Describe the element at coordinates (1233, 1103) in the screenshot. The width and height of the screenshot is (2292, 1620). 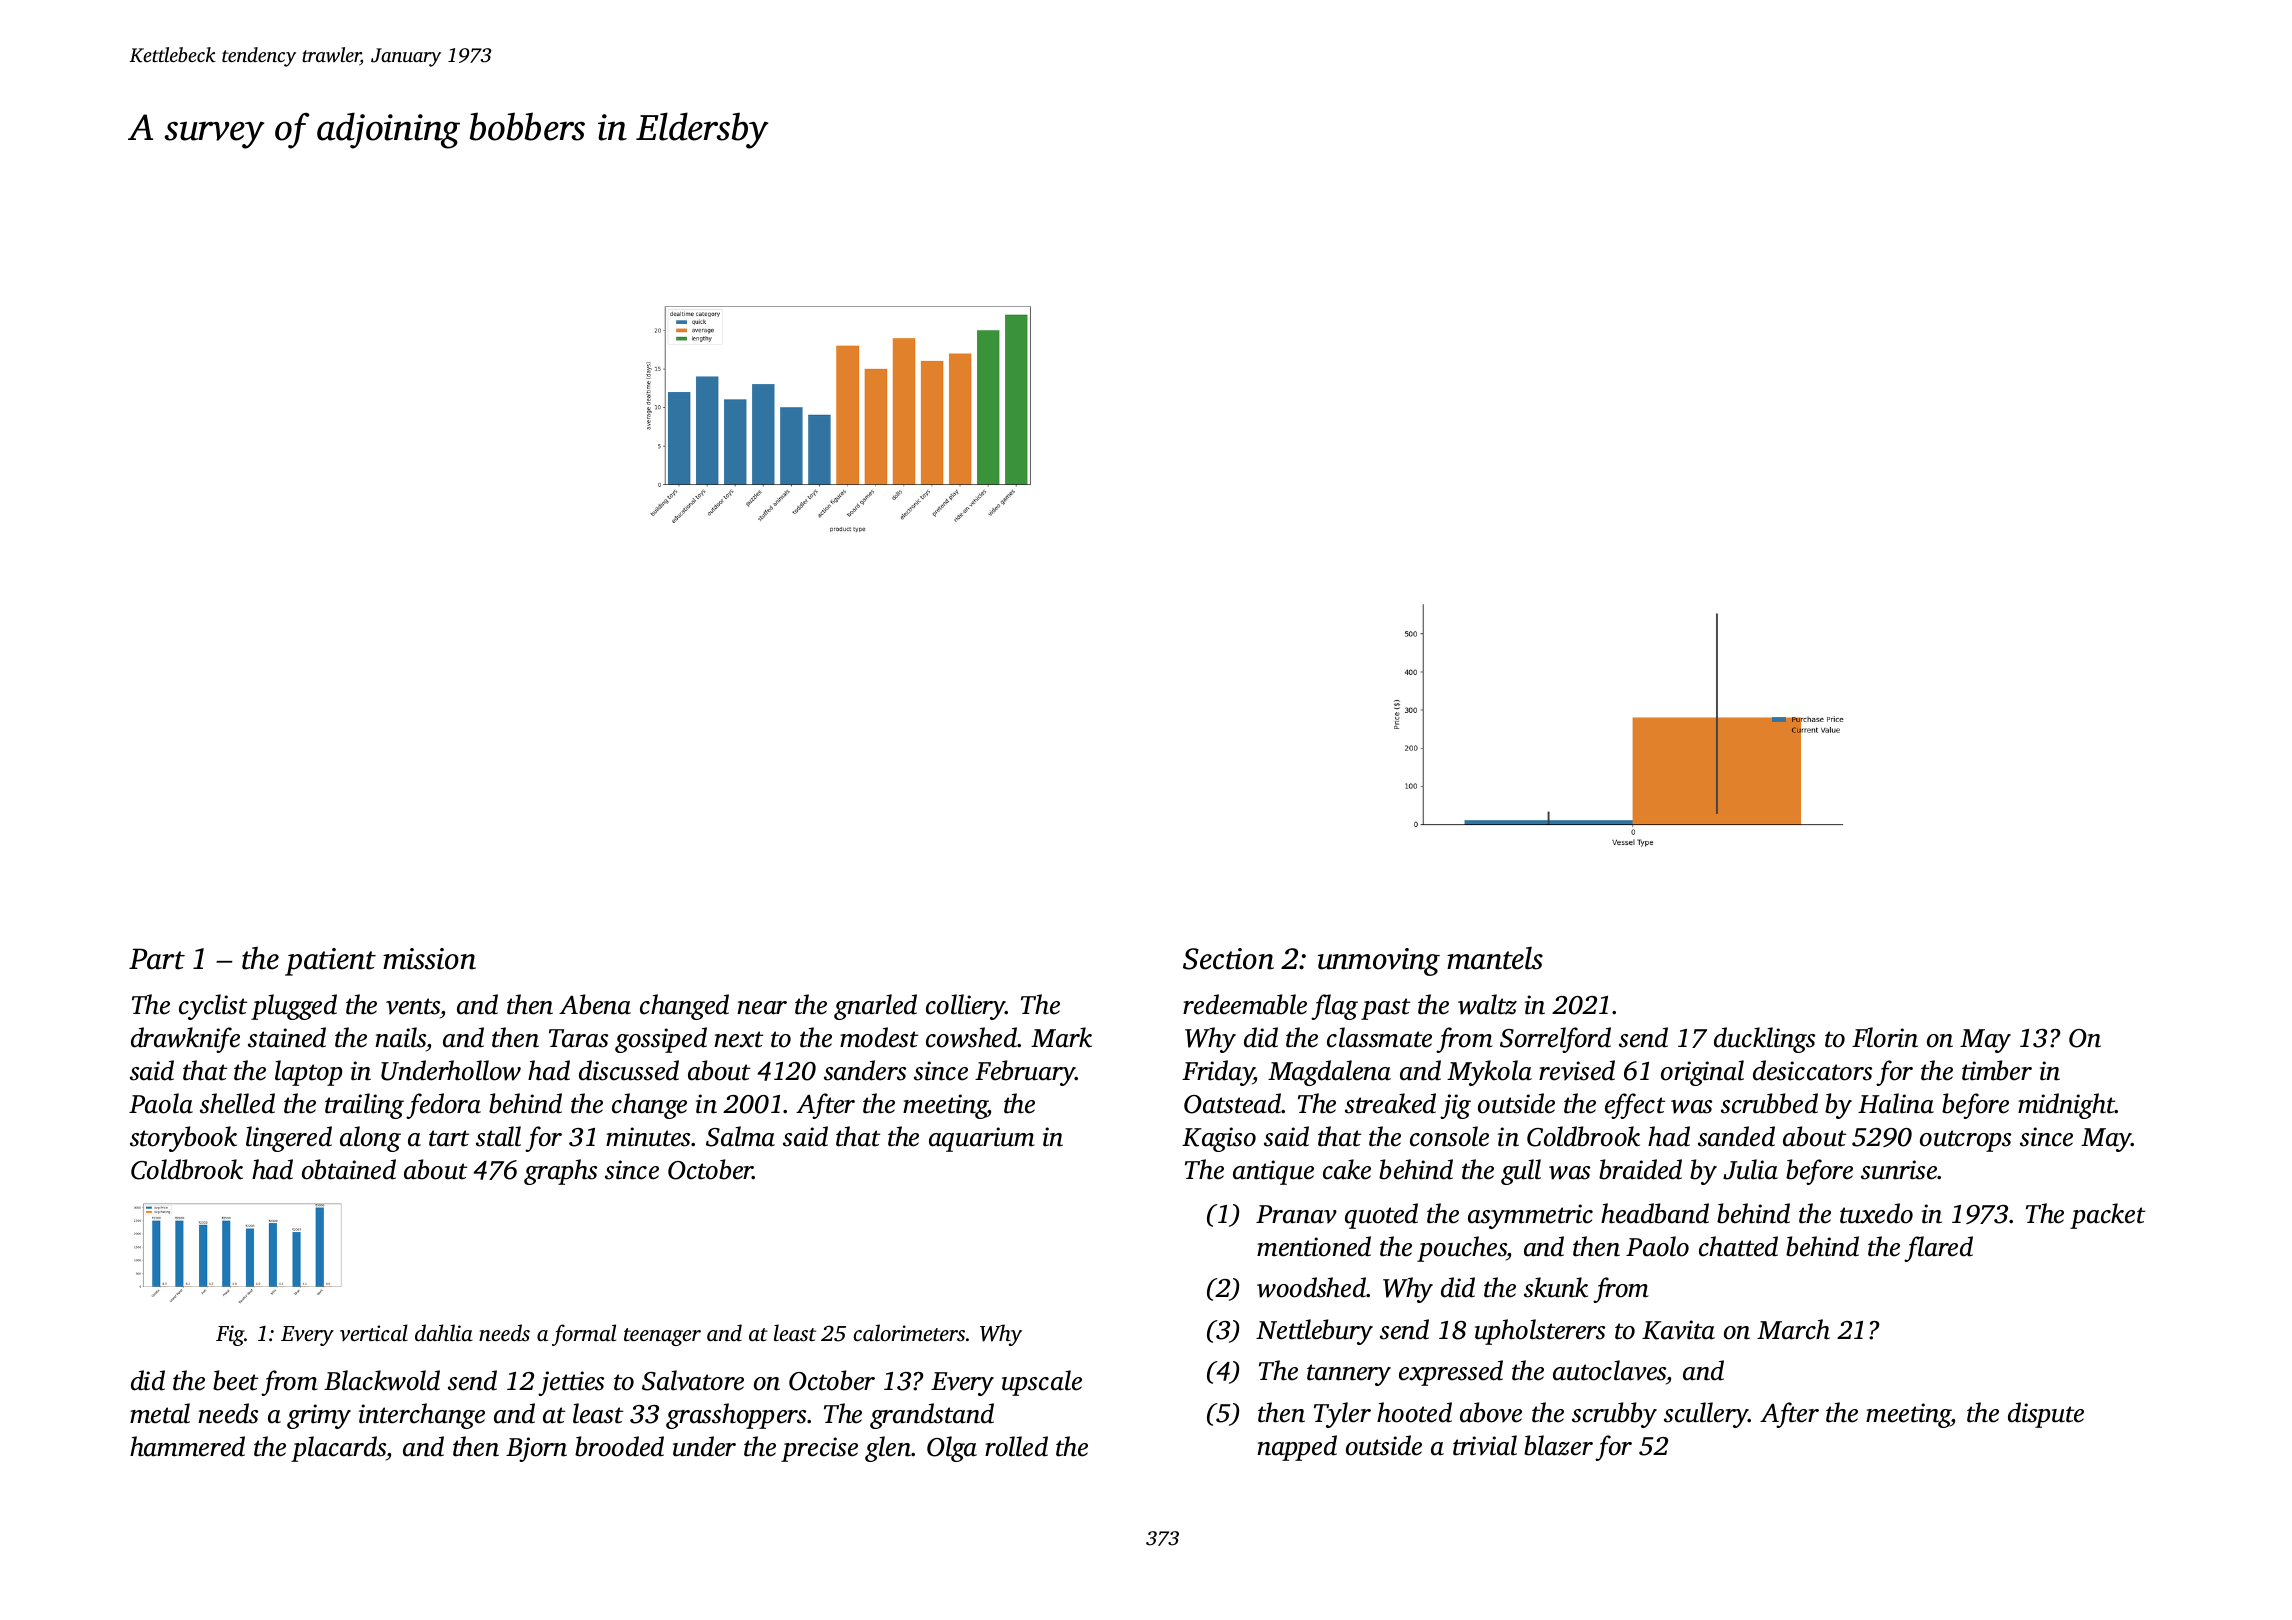
I see `Oatstead` at that location.
